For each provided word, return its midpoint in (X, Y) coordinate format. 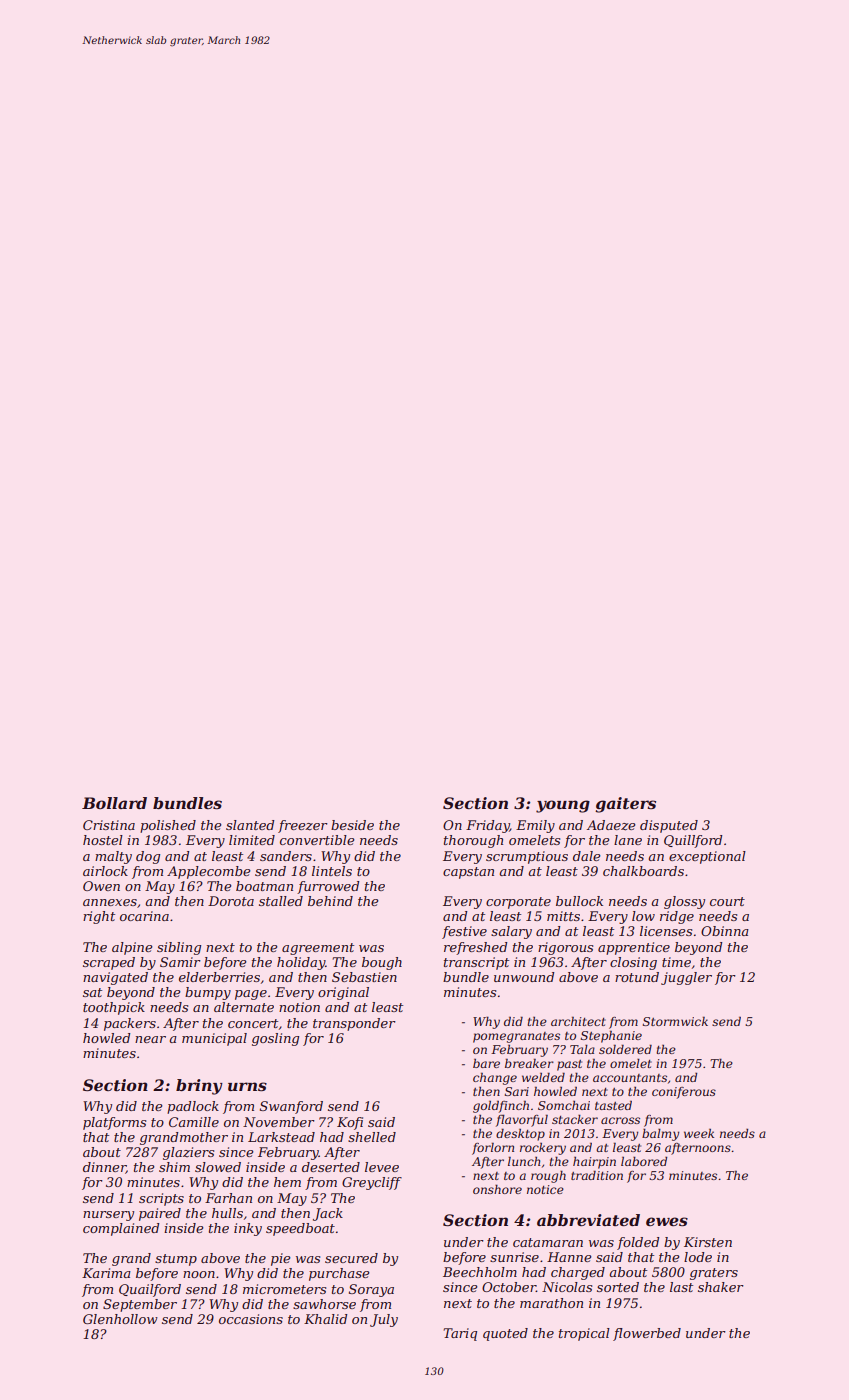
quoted (505, 1334)
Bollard (114, 803)
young (563, 806)
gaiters (625, 805)
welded (543, 1077)
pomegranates (516, 1037)
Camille (194, 1122)
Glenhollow (120, 1319)
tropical (584, 1334)
